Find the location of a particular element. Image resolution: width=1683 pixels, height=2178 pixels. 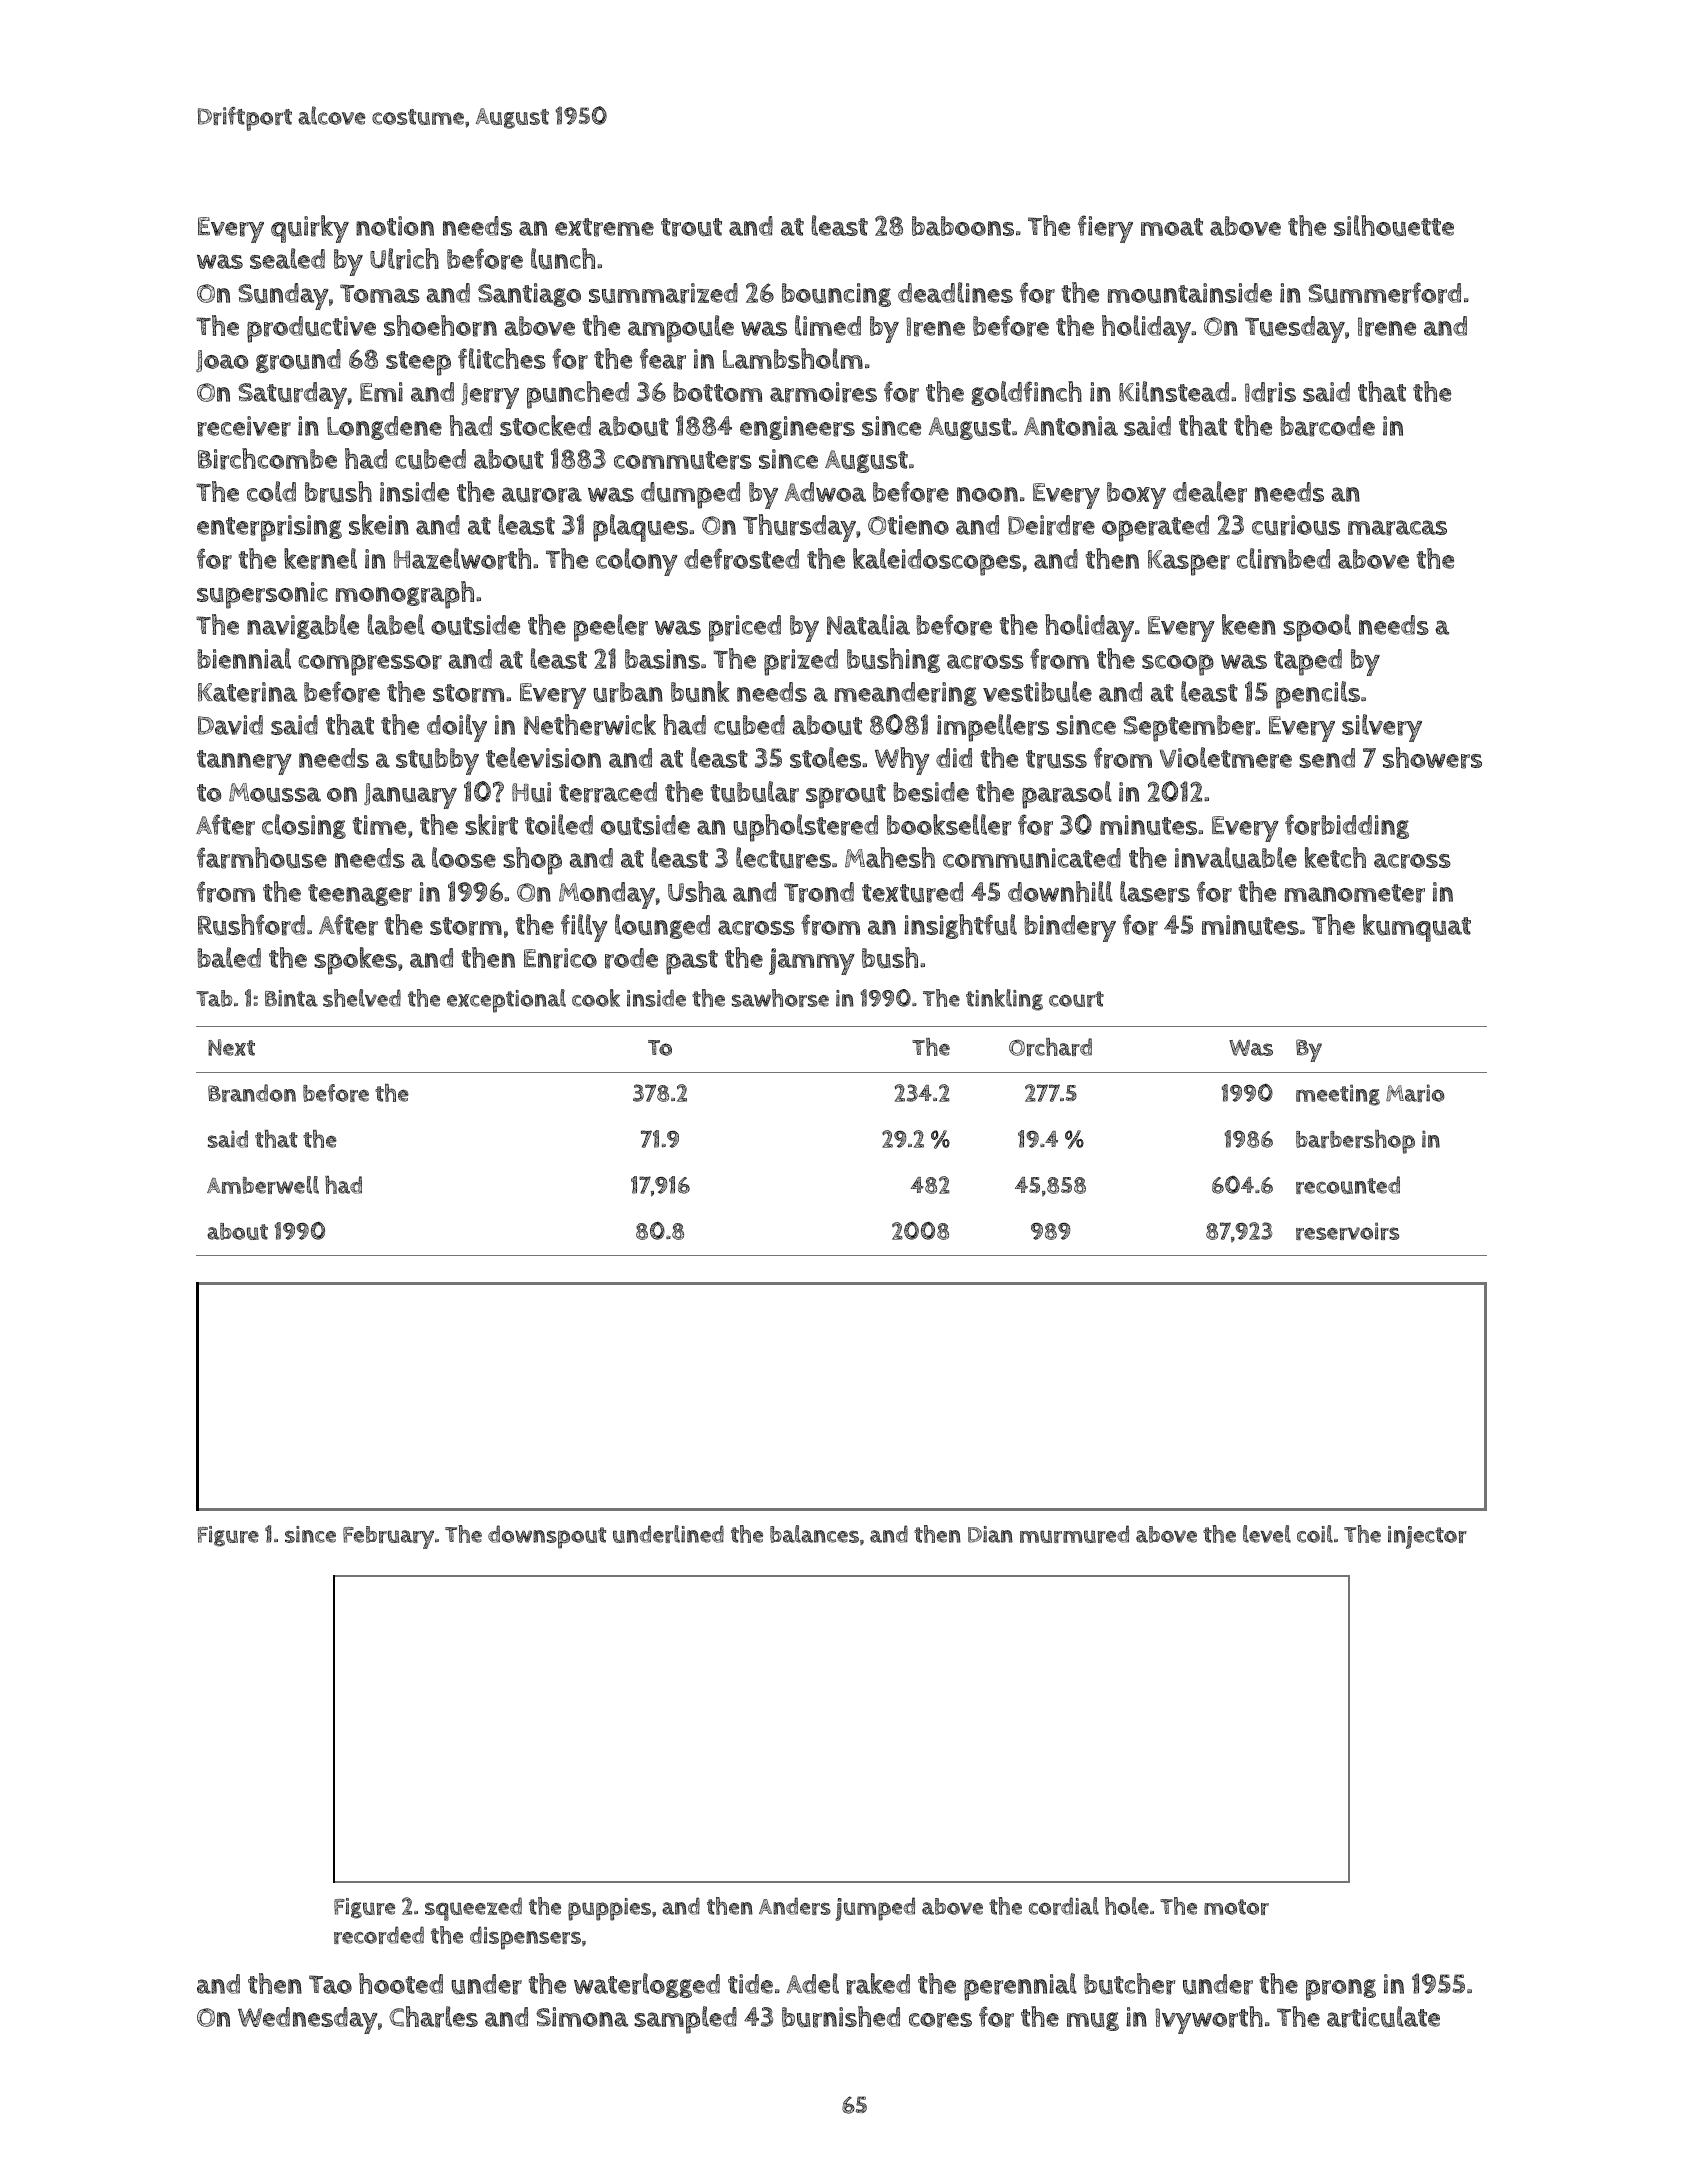

sawhorse is located at coordinates (780, 998).
